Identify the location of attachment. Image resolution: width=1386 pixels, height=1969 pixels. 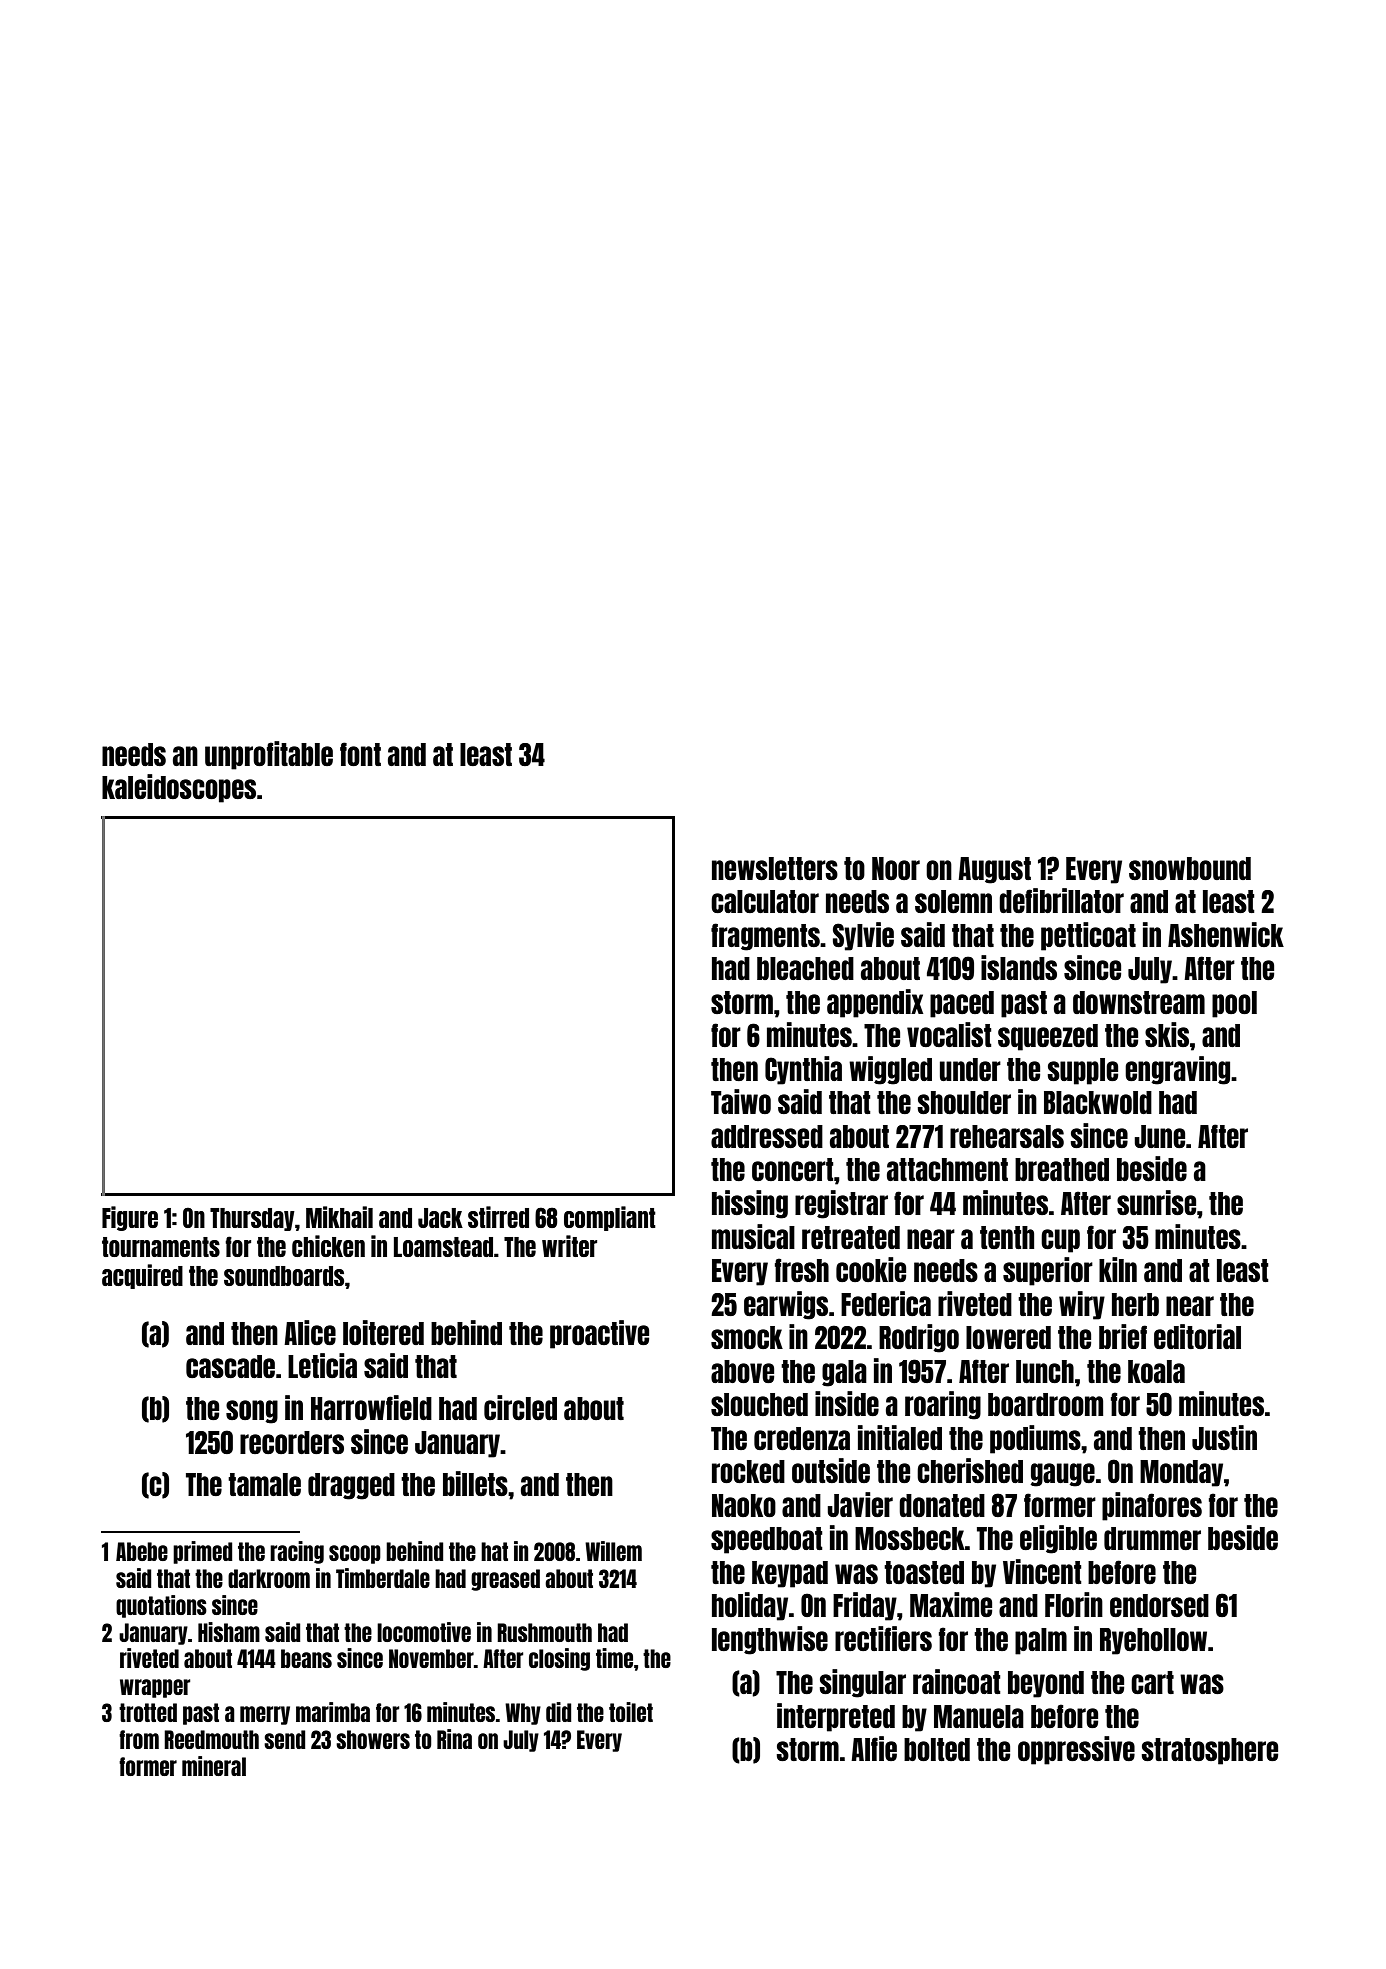
(947, 1169).
